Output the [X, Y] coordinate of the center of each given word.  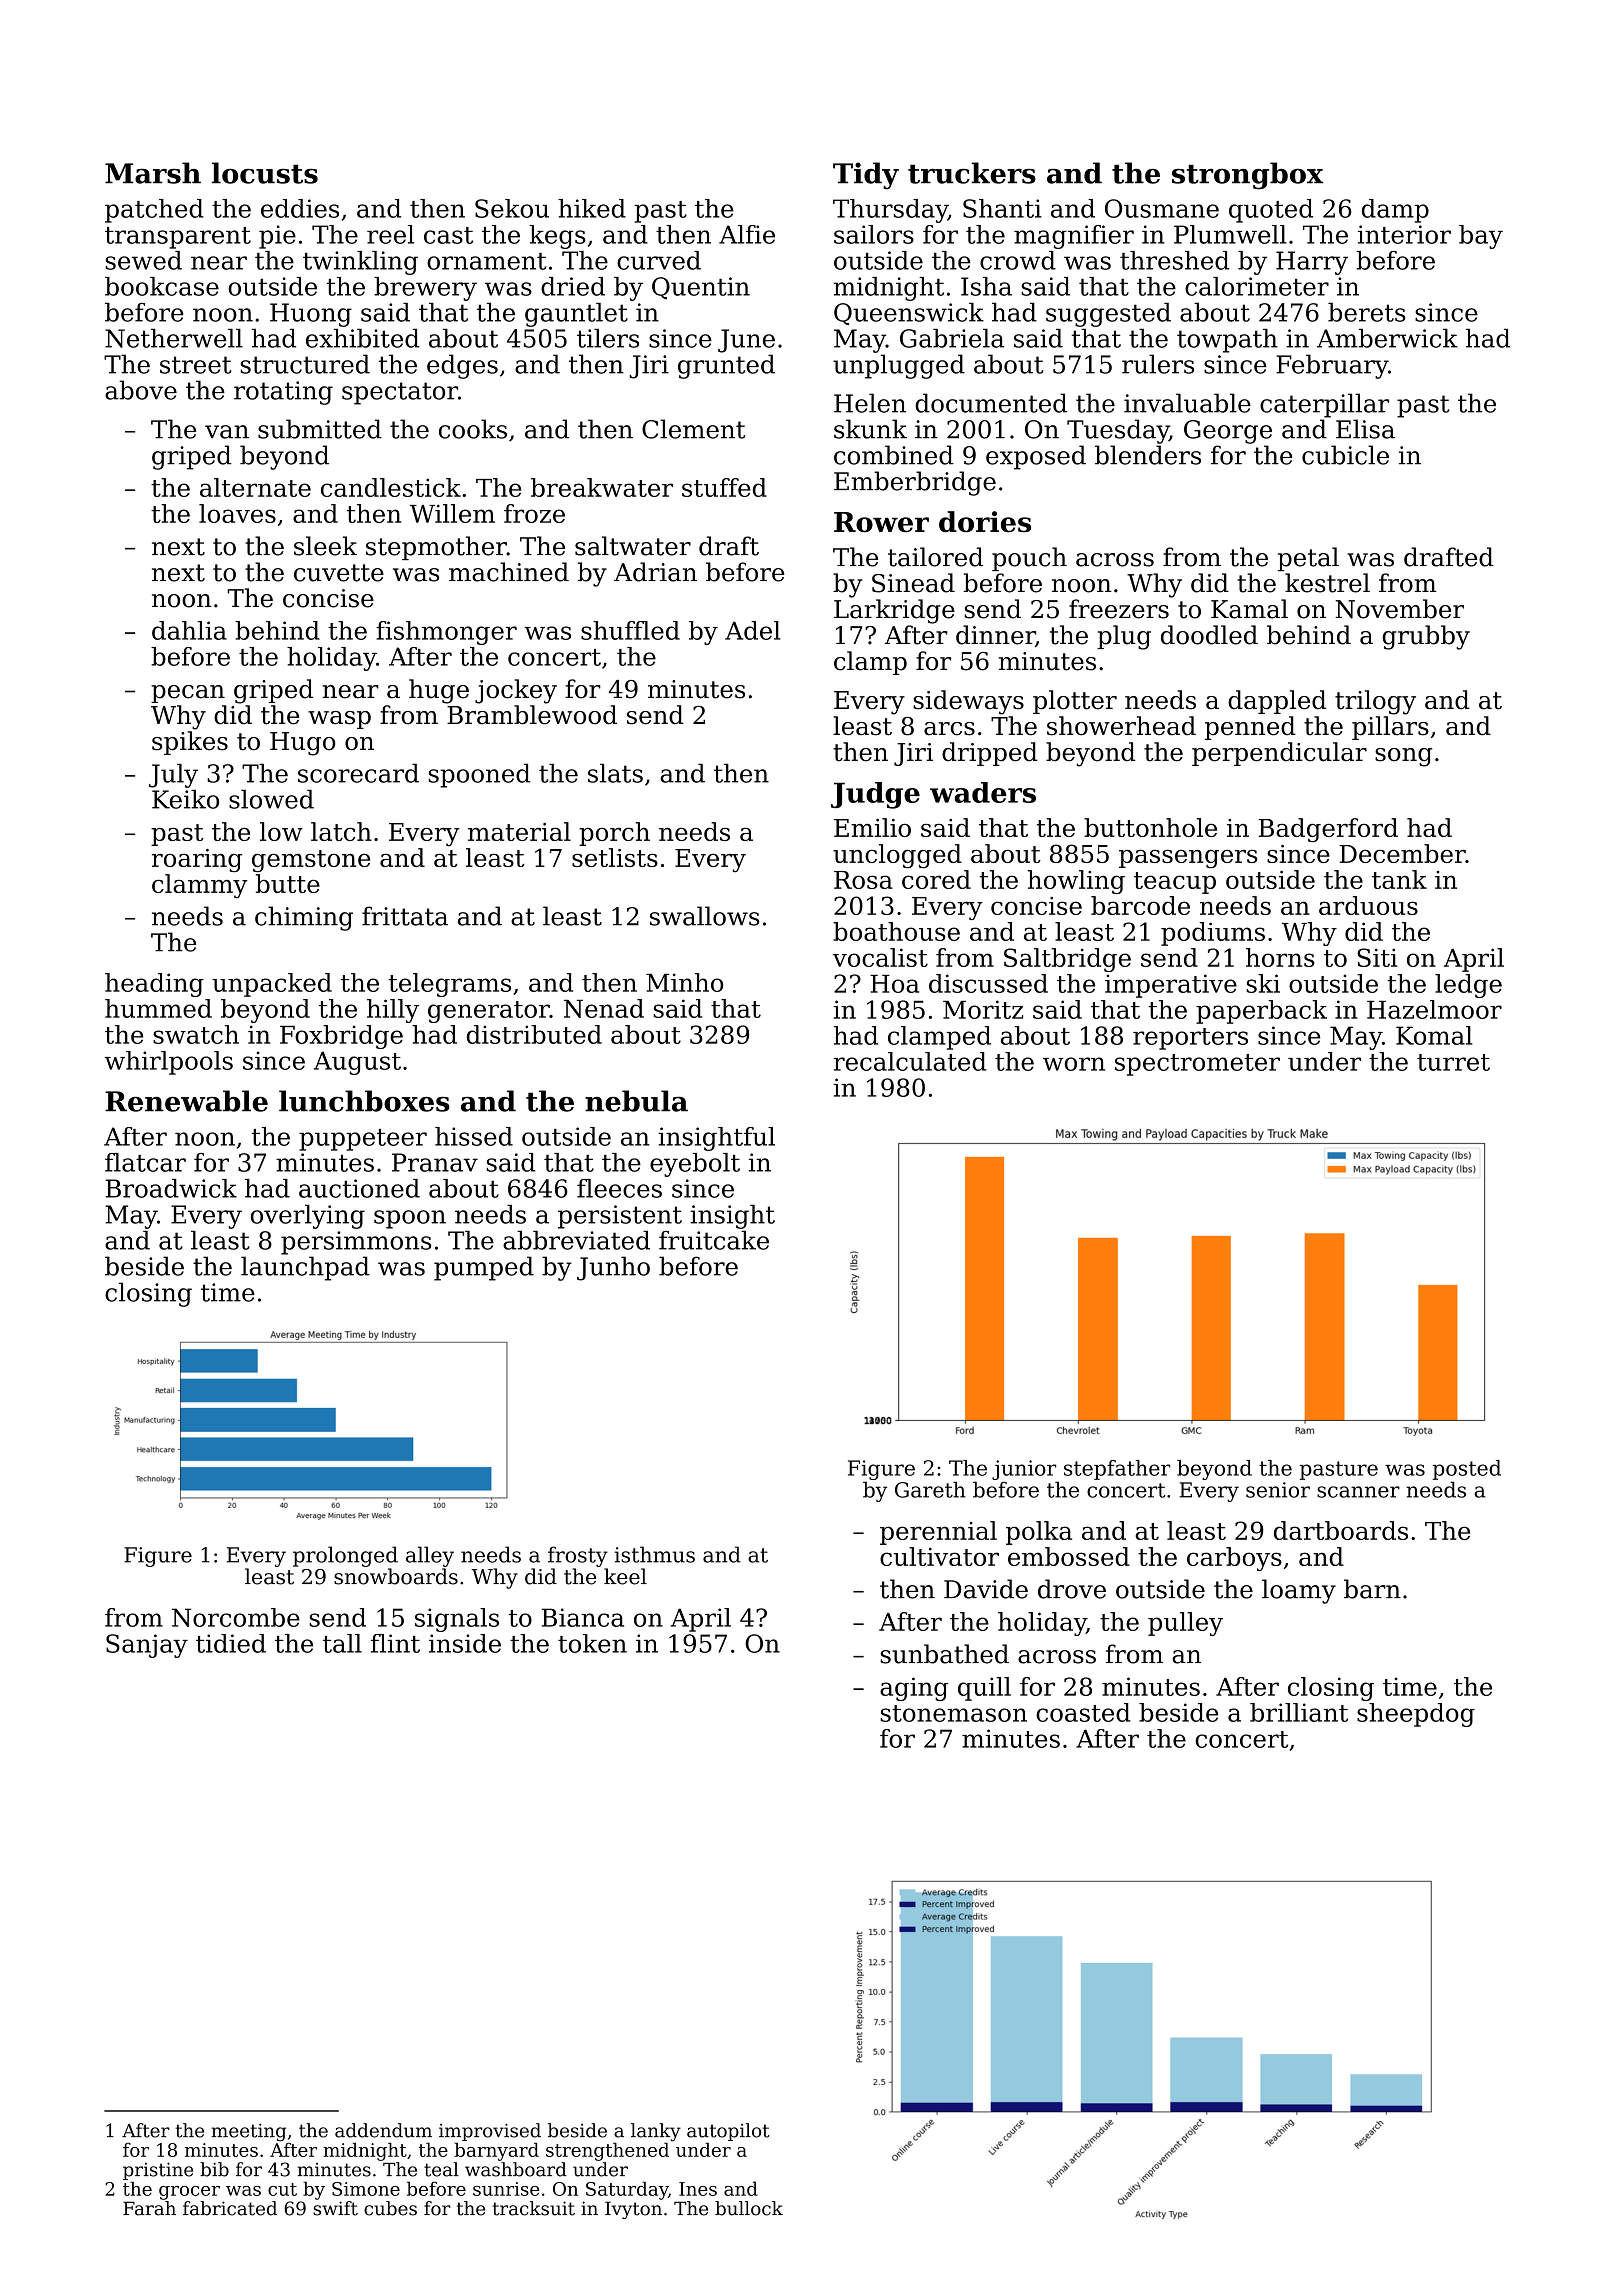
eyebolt [695, 1165]
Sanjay [147, 1646]
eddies [300, 208]
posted [1466, 1470]
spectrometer [1197, 1065]
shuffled [630, 630]
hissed [474, 1136]
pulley [1185, 1624]
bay [1481, 237]
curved [659, 260]
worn [1074, 1064]
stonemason [953, 1713]
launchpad [305, 1268]
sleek [325, 546]
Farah [149, 2208]
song [1403, 757]
